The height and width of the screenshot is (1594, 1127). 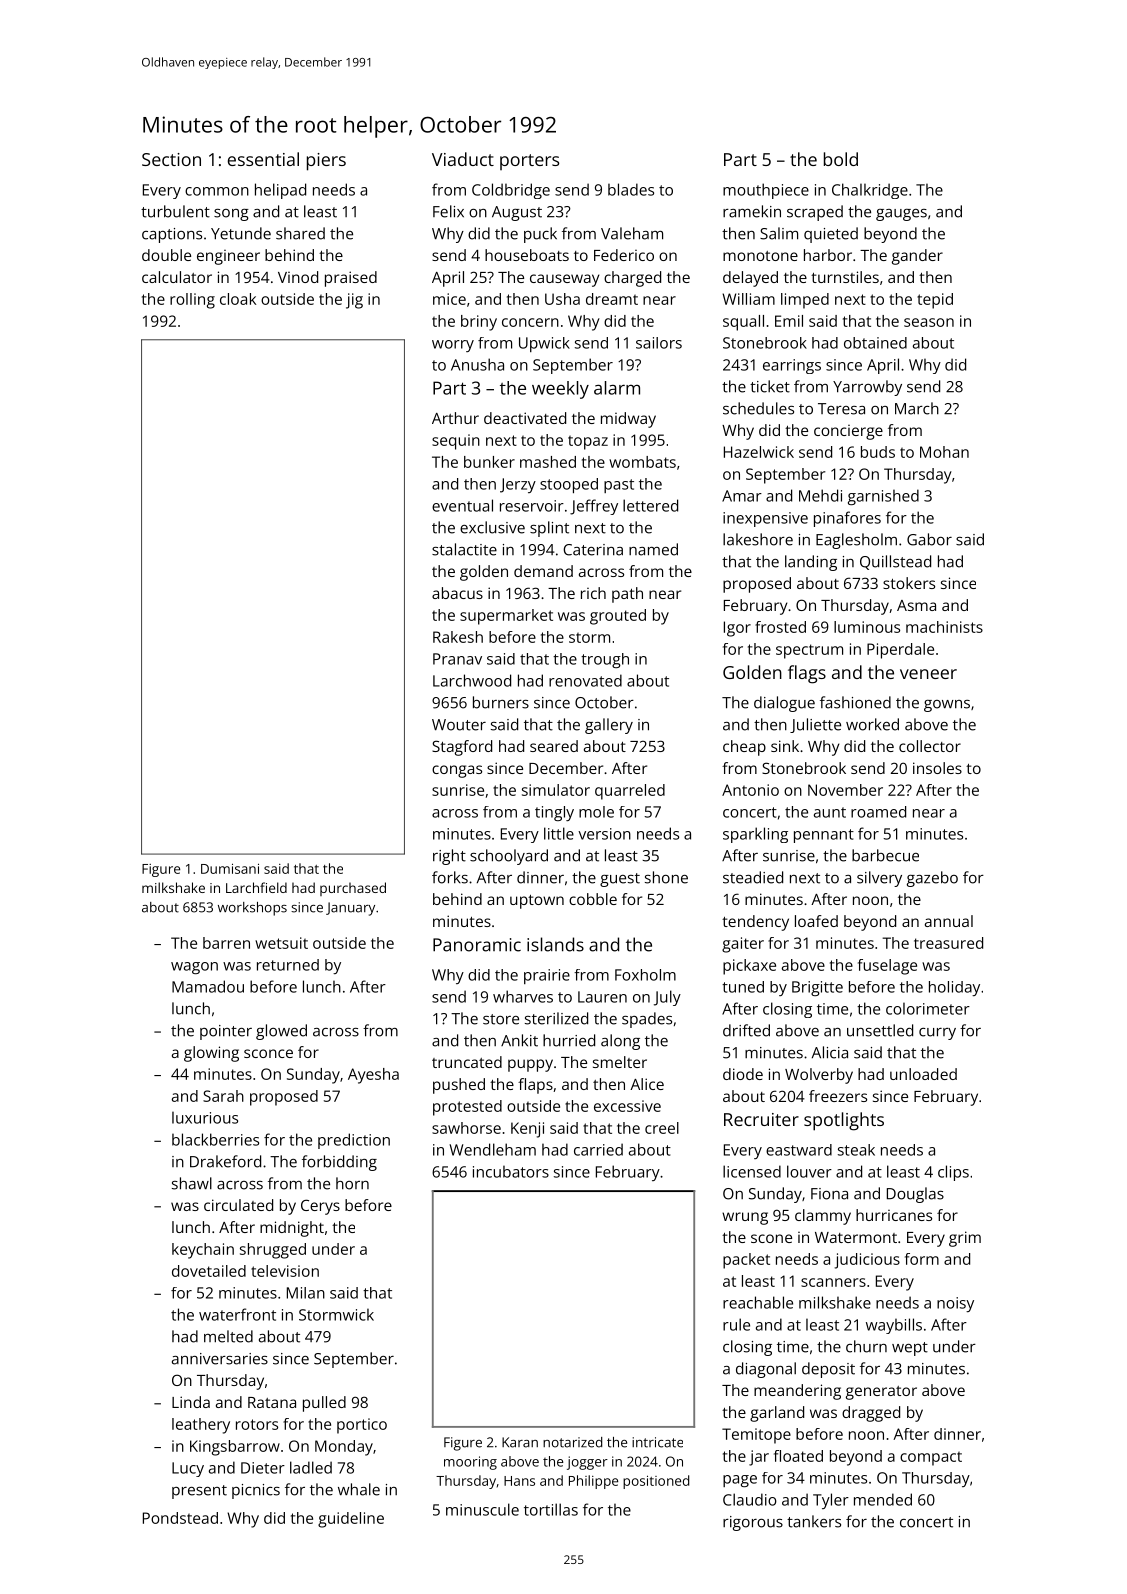 I want to click on bold, so click(x=841, y=159).
